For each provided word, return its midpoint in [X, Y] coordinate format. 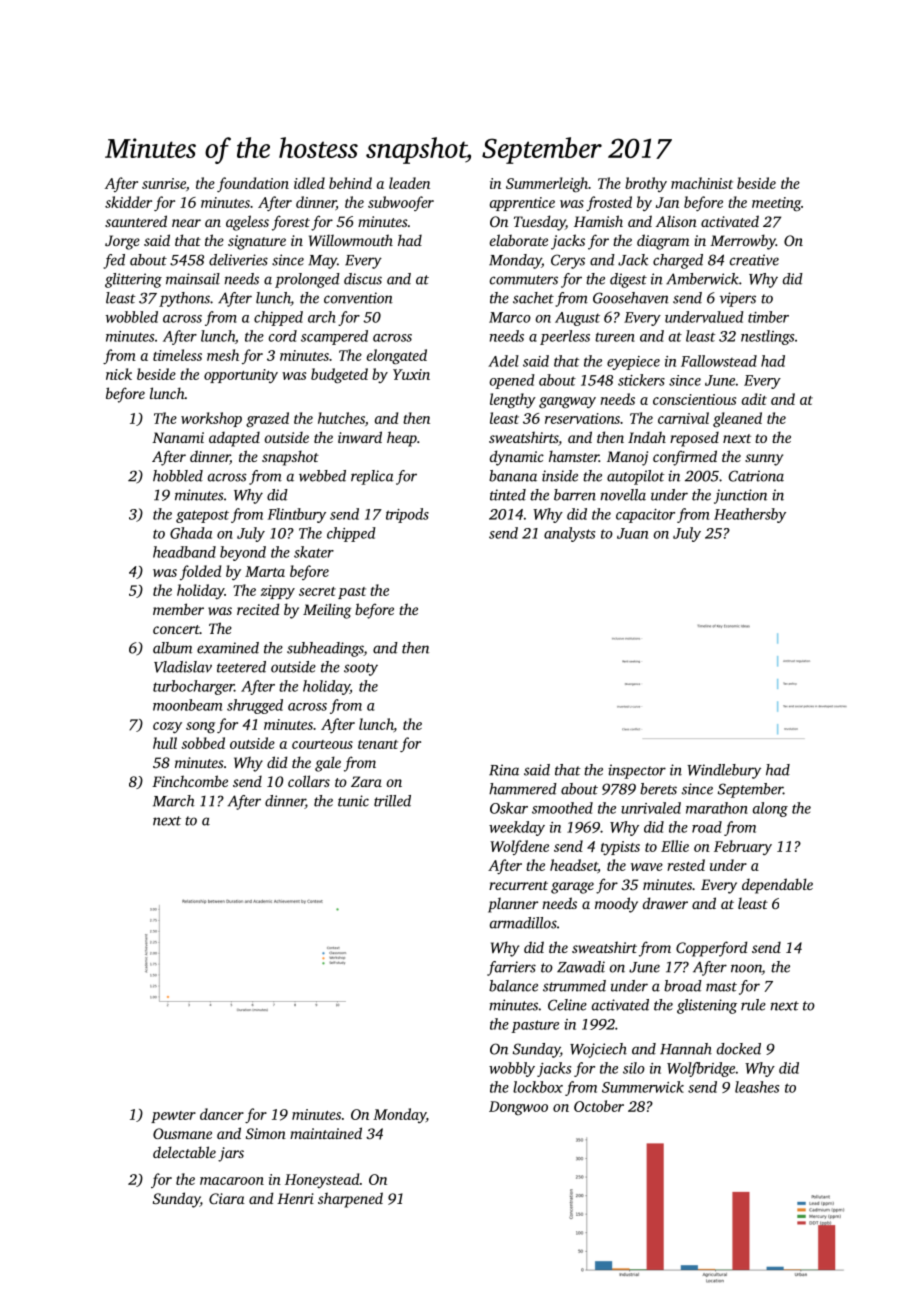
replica [372, 477]
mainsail [193, 279]
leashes [757, 1087]
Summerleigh [547, 185]
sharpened [350, 1200]
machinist [702, 183]
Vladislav [183, 667]
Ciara [227, 1198]
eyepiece [633, 363]
